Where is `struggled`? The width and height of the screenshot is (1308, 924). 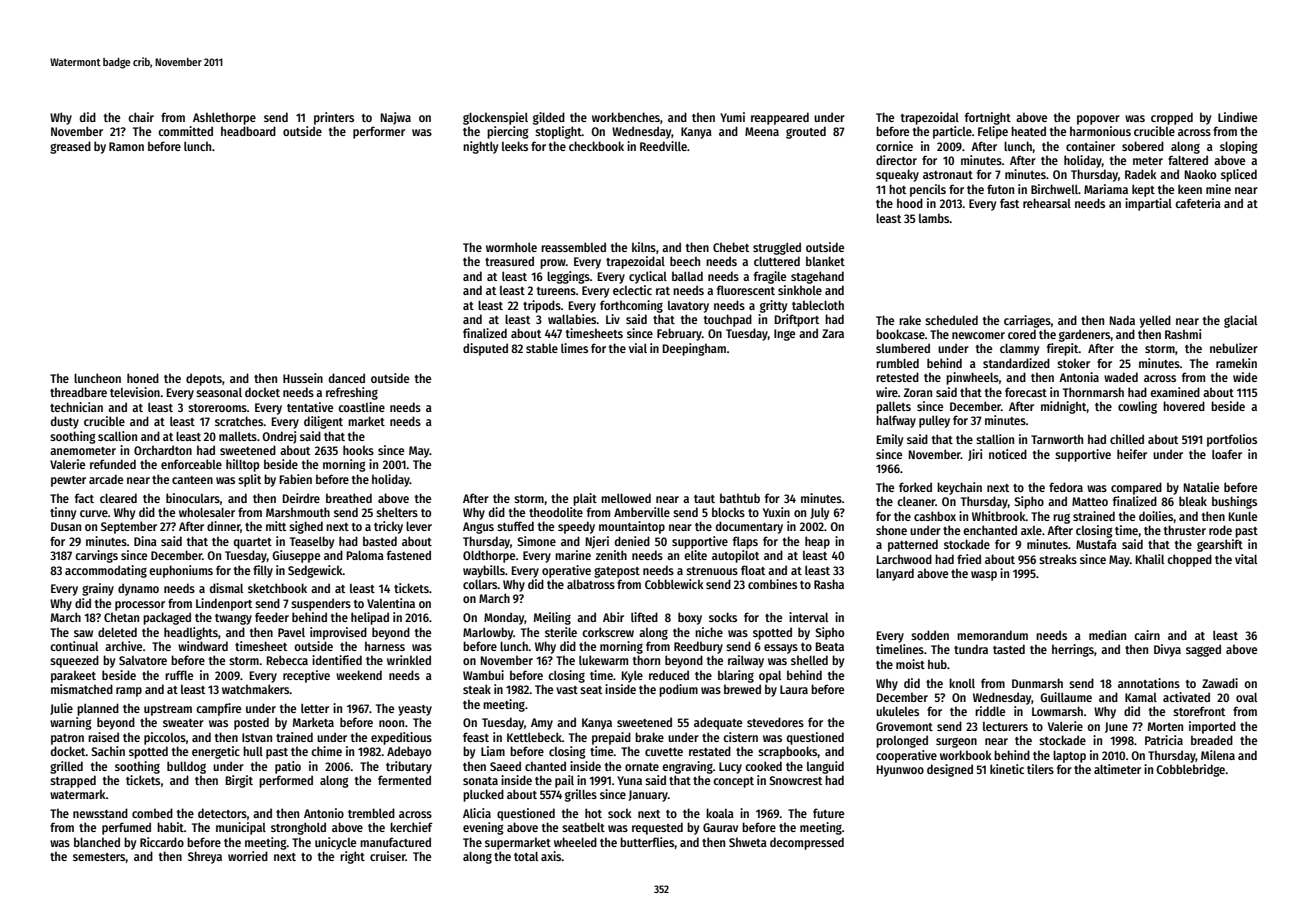
struggled is located at coordinates (777, 248).
